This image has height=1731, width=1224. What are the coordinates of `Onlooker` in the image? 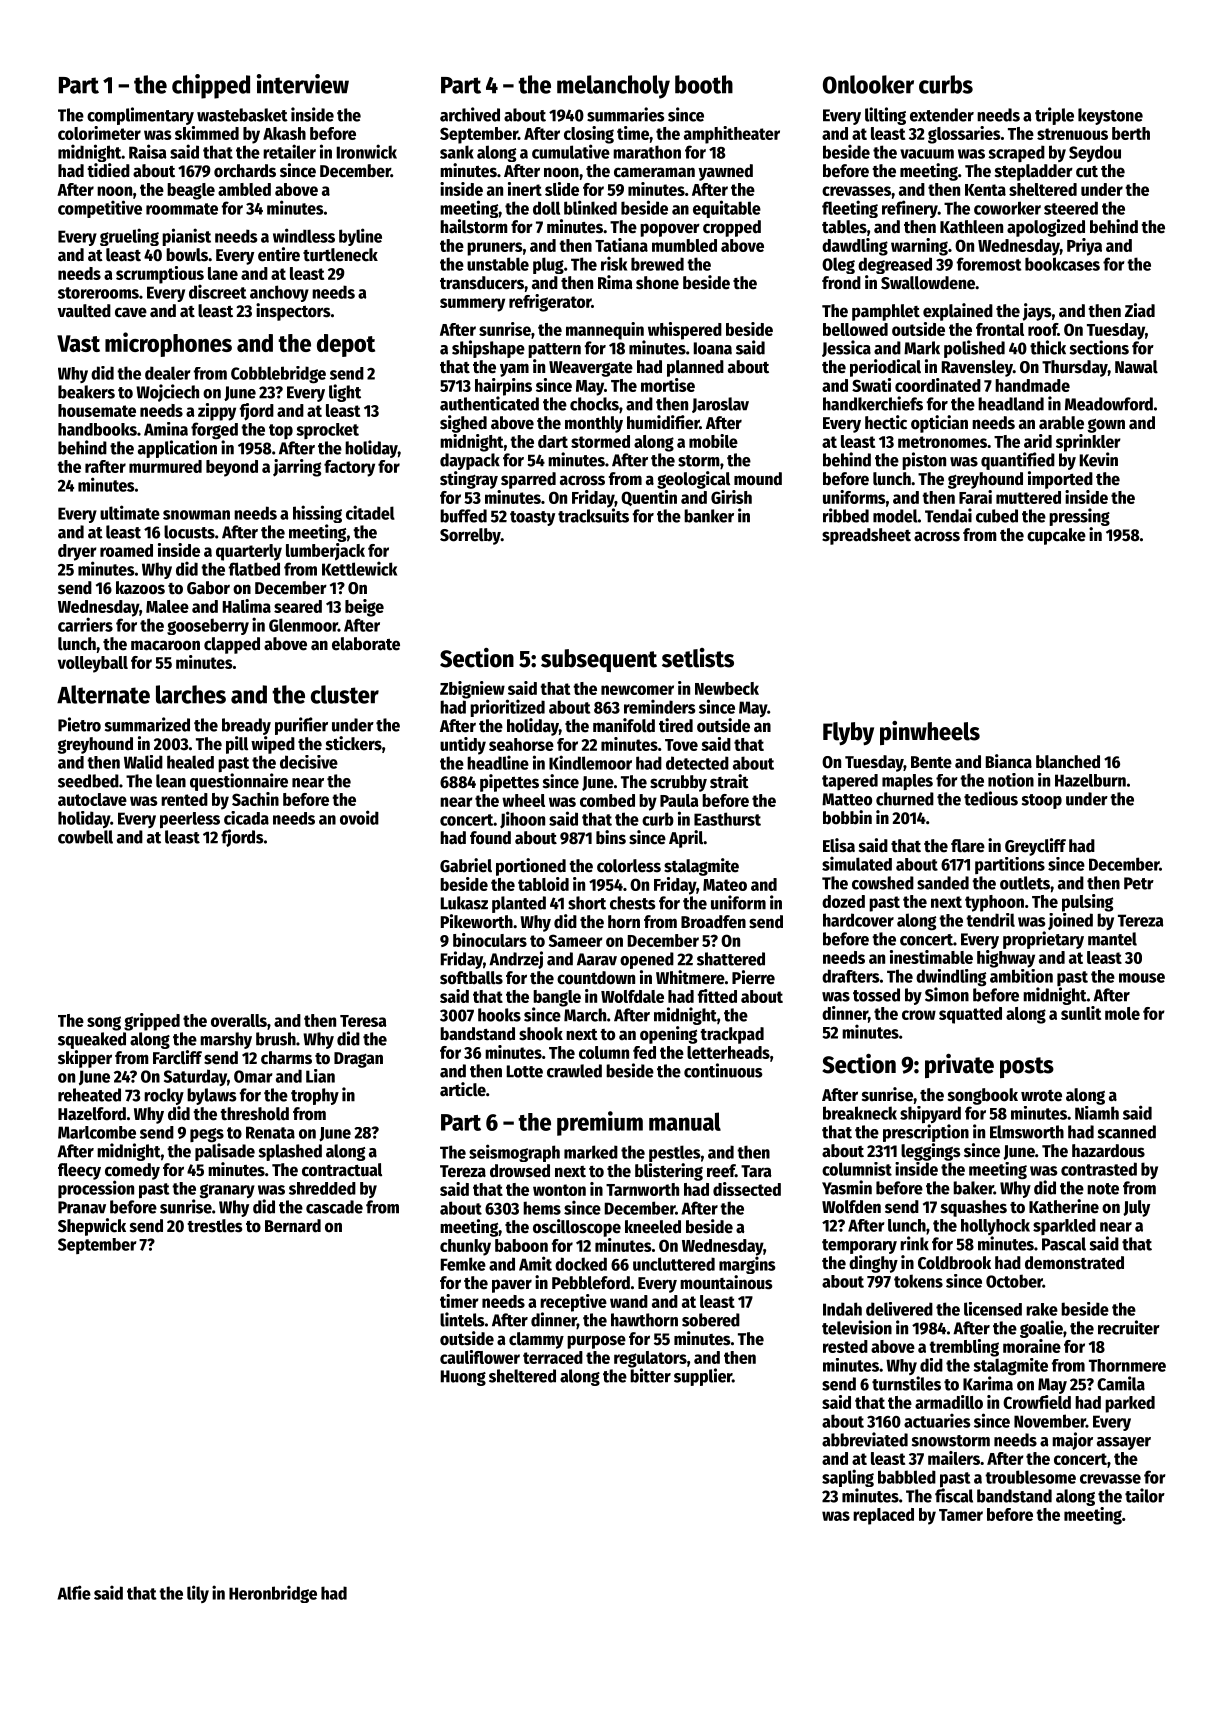 It's located at (868, 84).
